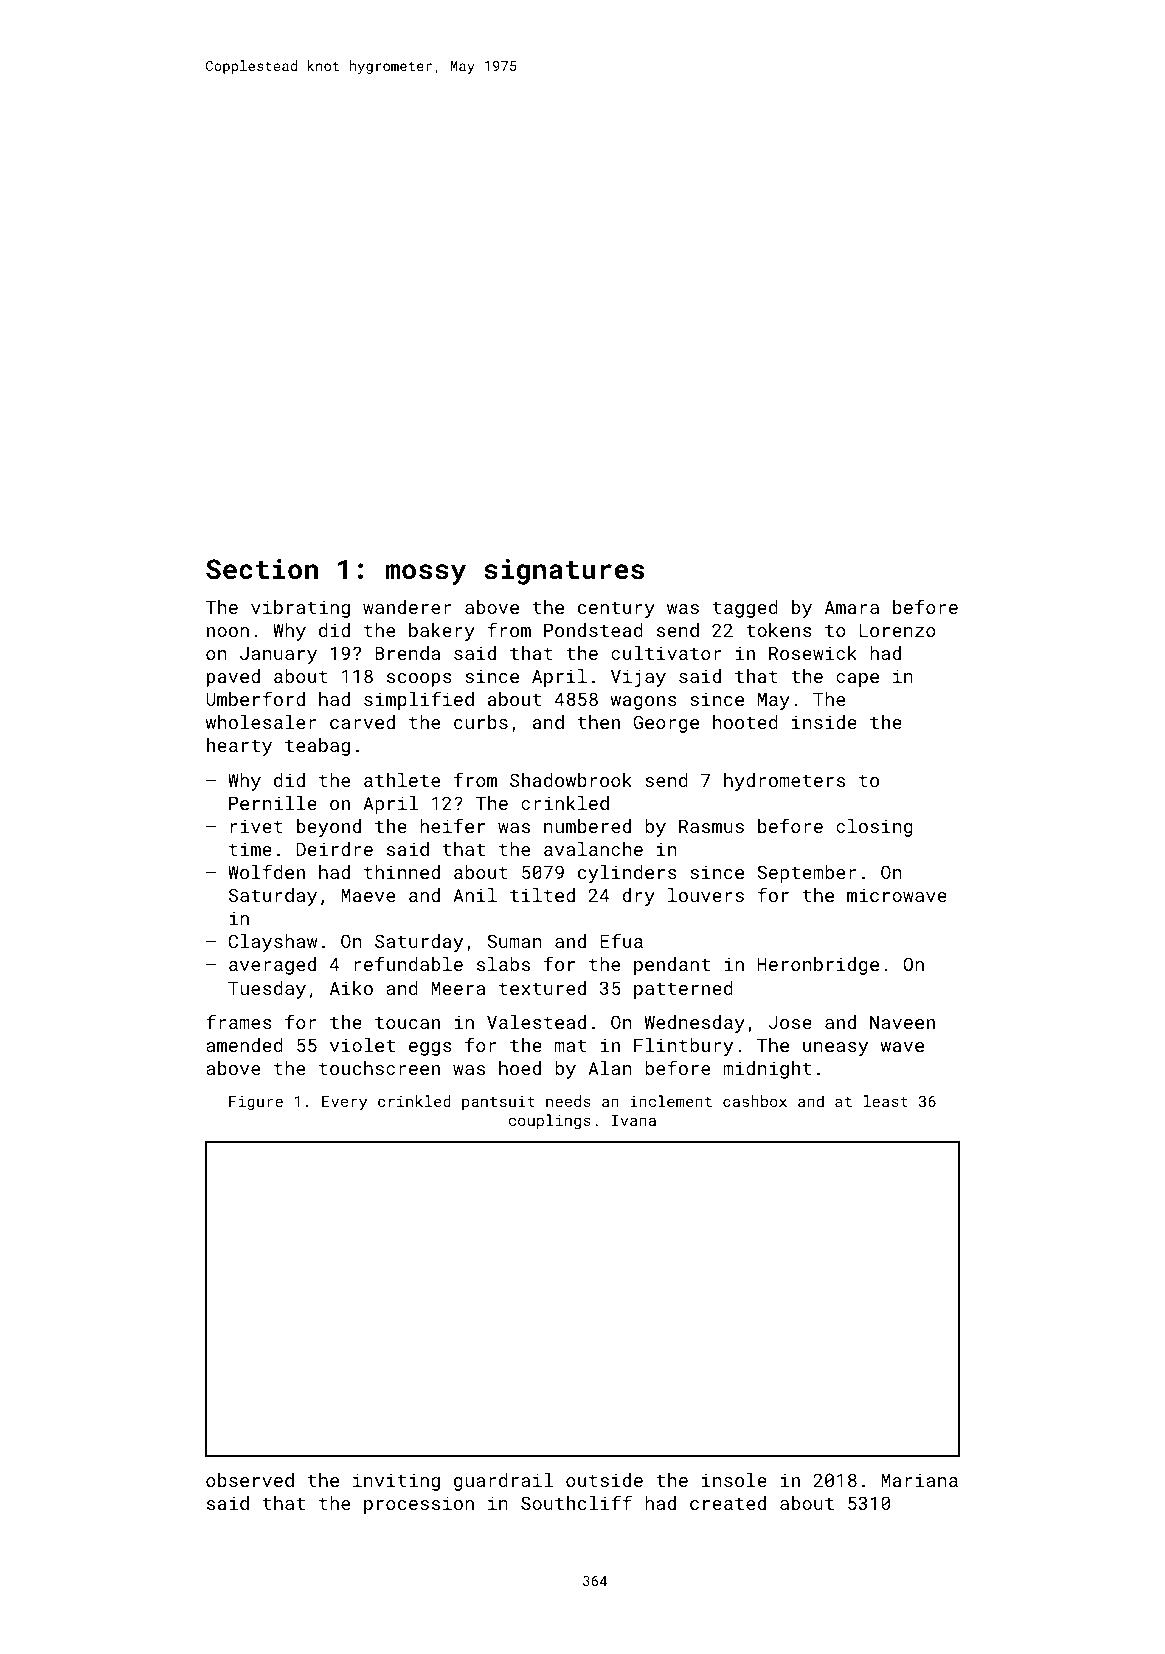 Image resolution: width=1165 pixels, height=1654 pixels. Describe the element at coordinates (344, 1103) in the image. I see `Every` at that location.
